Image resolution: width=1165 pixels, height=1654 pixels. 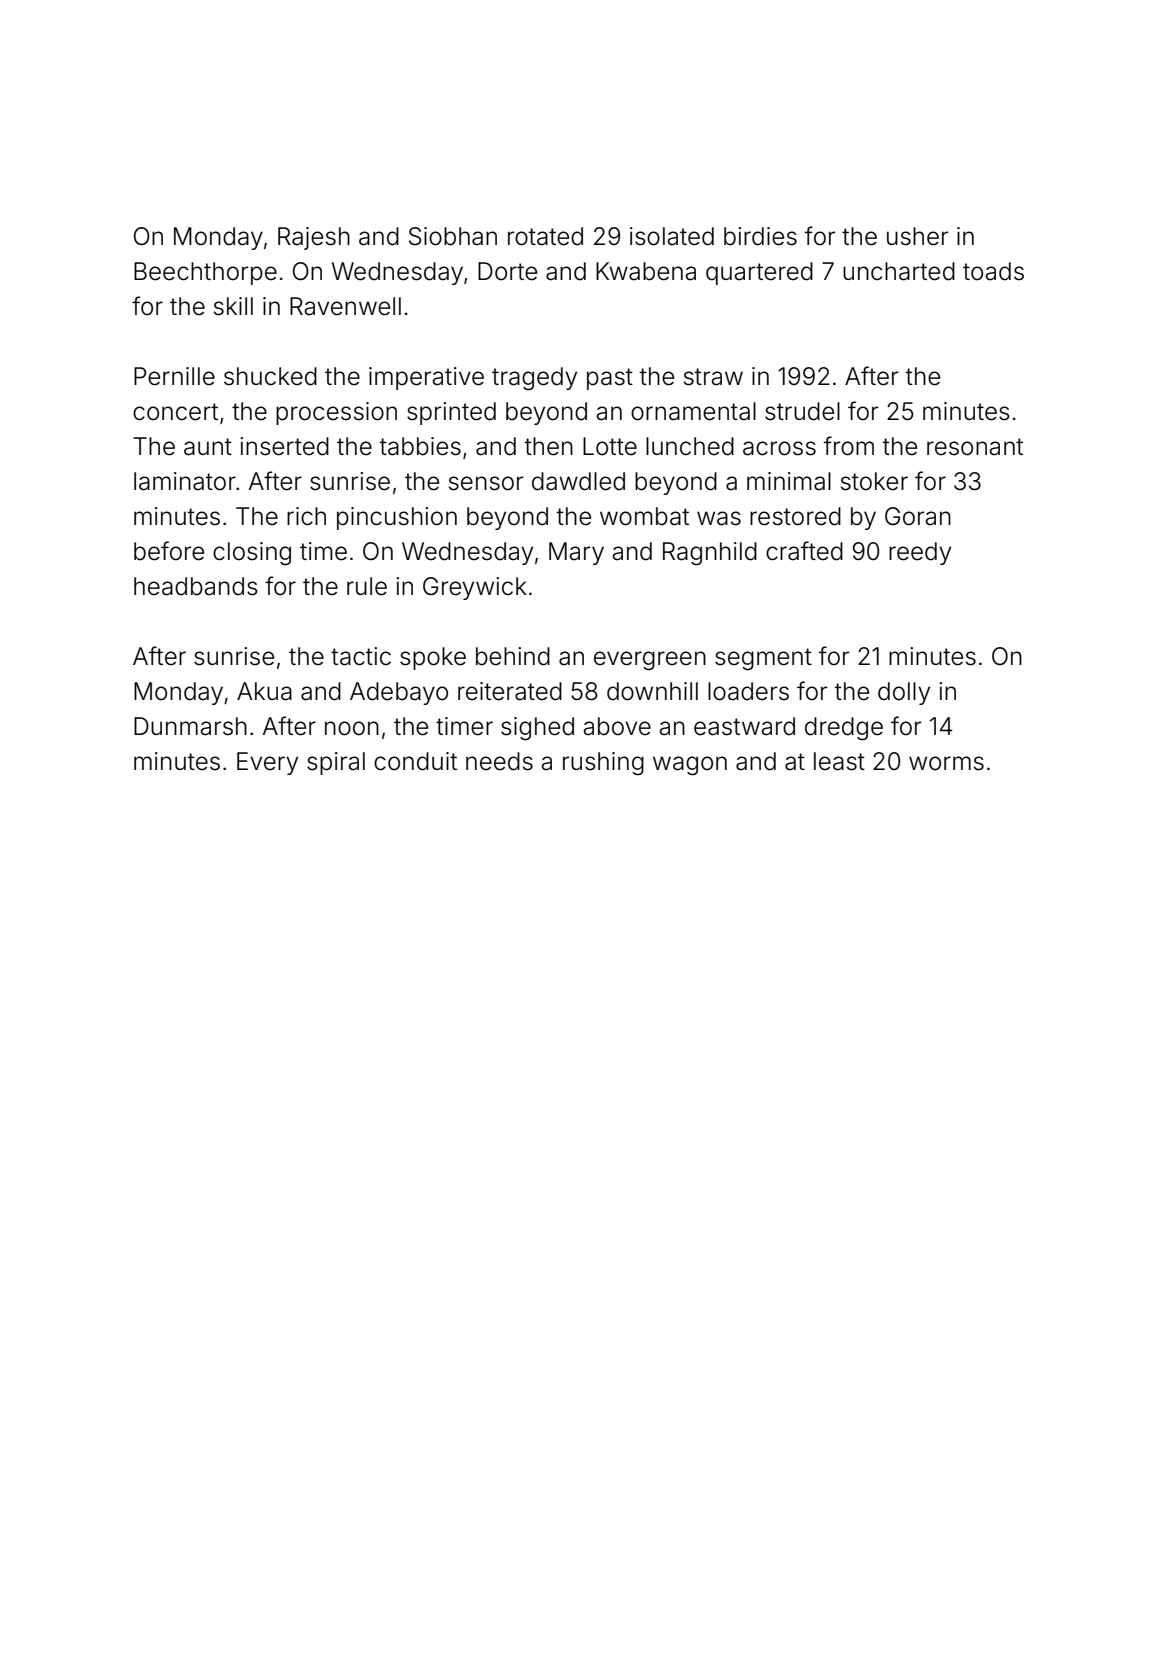 What do you see at coordinates (644, 516) in the image?
I see `wombat` at bounding box center [644, 516].
